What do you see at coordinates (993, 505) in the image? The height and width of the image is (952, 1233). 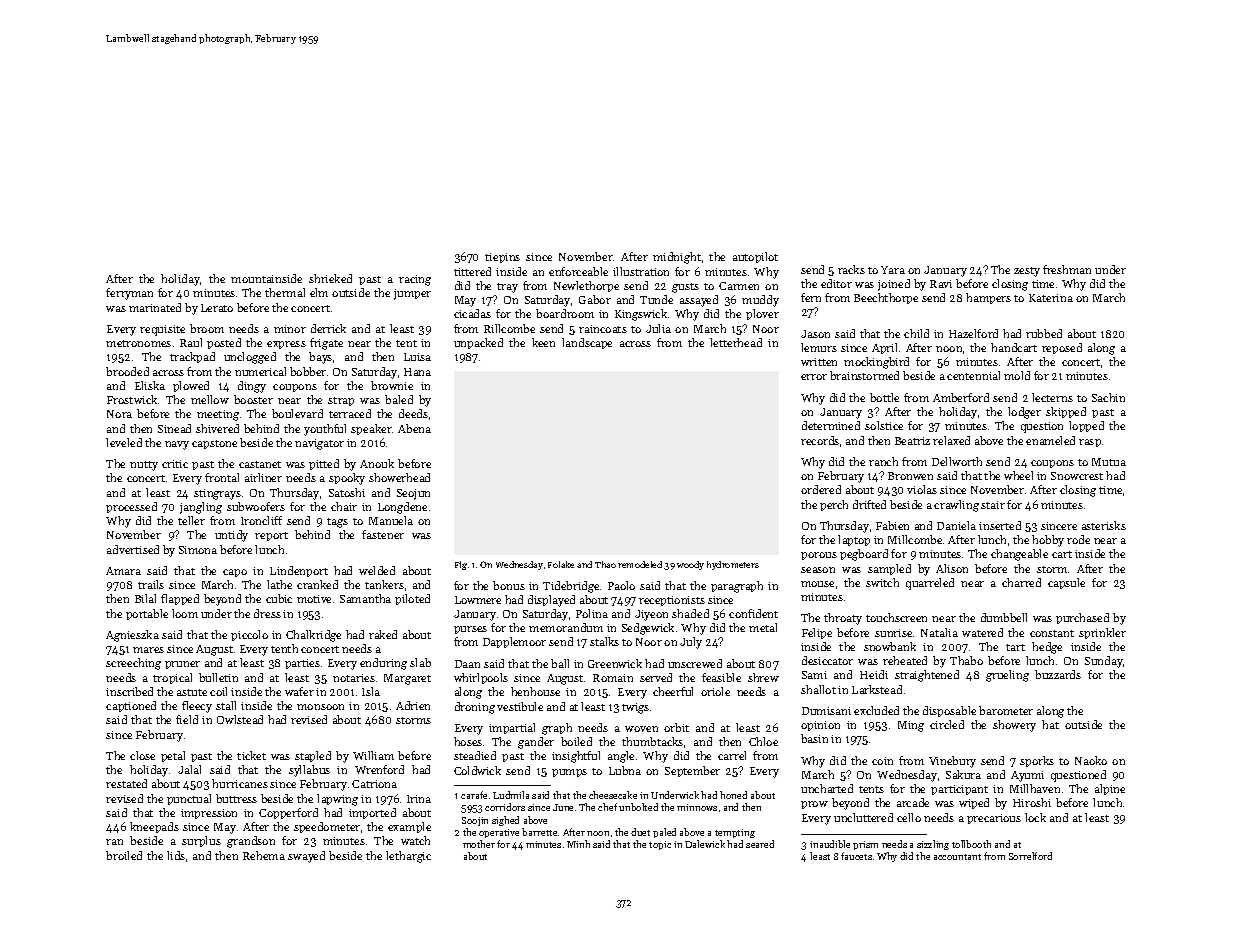 I see `stair` at bounding box center [993, 505].
